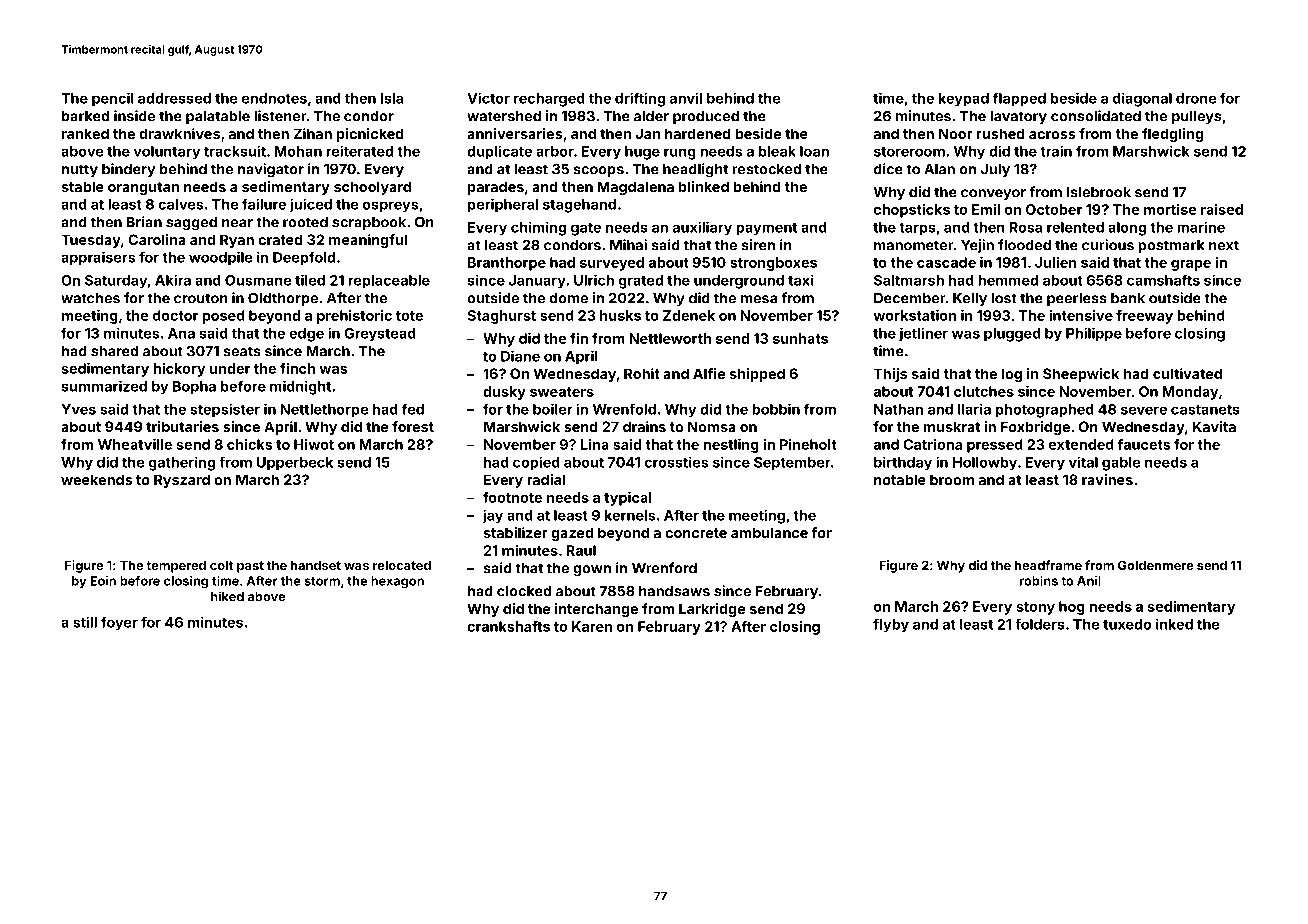  Describe the element at coordinates (549, 100) in the screenshot. I see `recharged` at that location.
